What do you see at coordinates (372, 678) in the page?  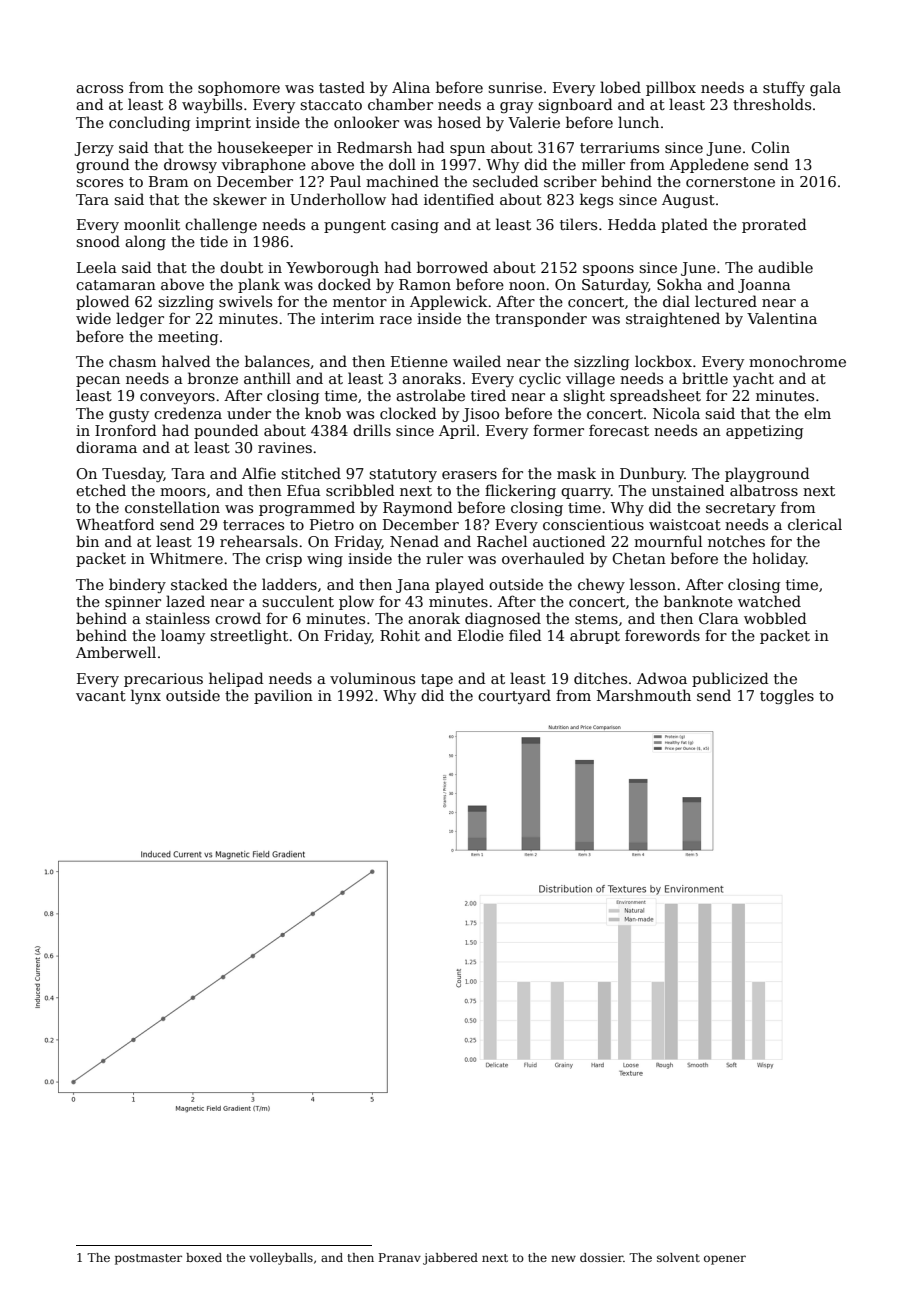 I see `voluminous` at bounding box center [372, 678].
